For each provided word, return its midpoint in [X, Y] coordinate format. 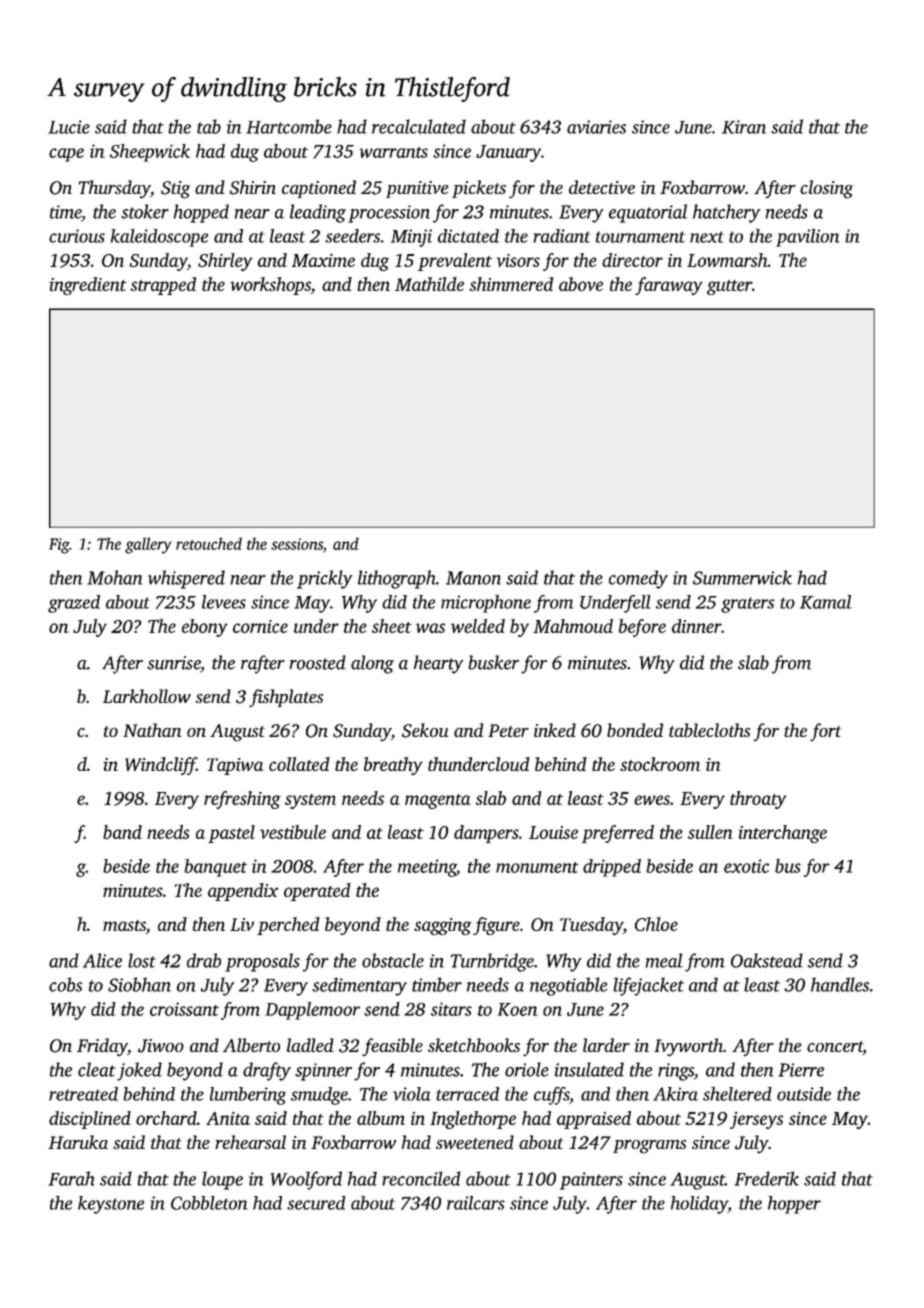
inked [555, 730]
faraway [669, 286]
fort [825, 732]
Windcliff [160, 766]
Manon [473, 578]
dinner [696, 626]
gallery [148, 545]
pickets [479, 189]
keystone [111, 1205]
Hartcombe [289, 126]
